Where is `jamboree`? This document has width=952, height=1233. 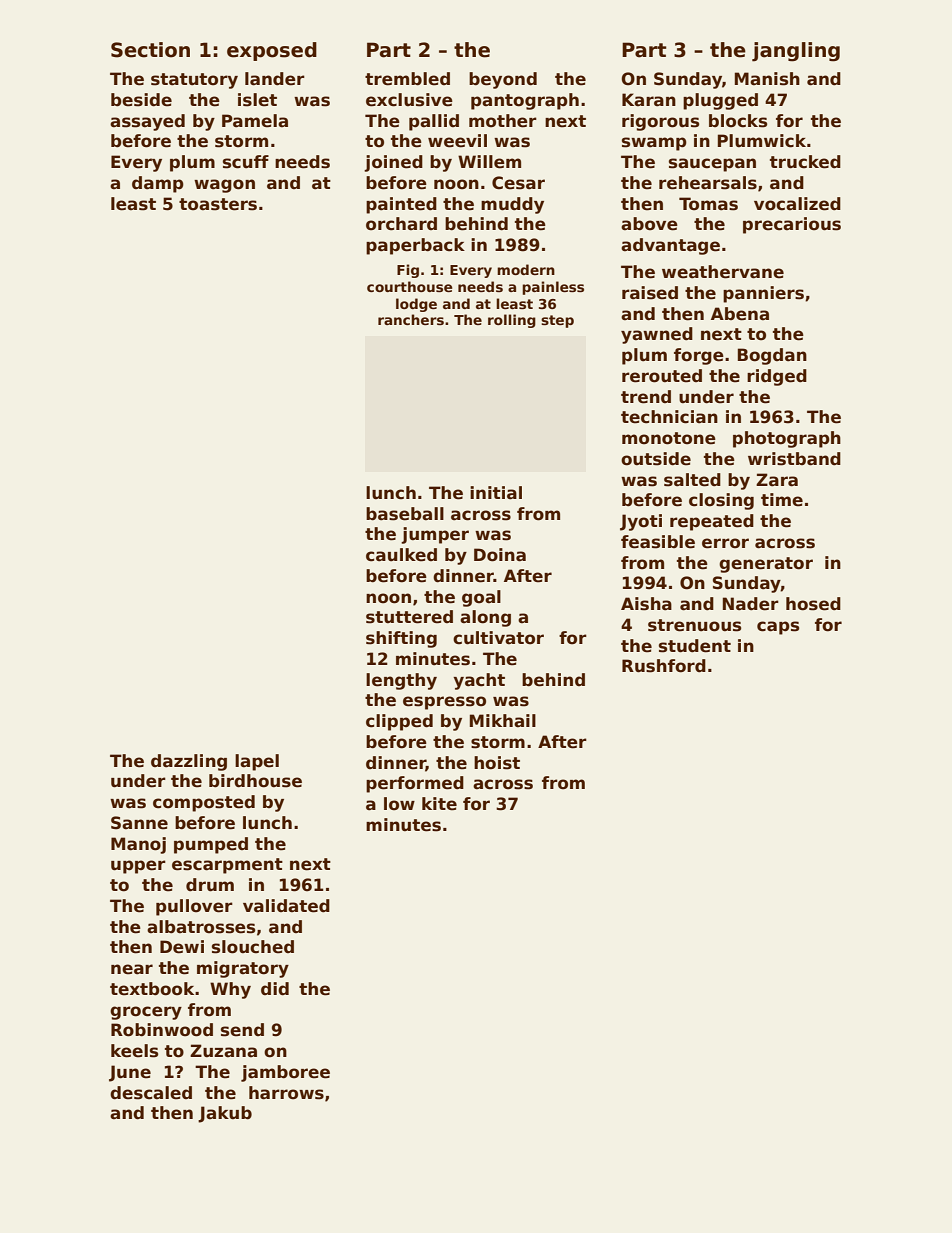 jamboree is located at coordinates (285, 1073).
